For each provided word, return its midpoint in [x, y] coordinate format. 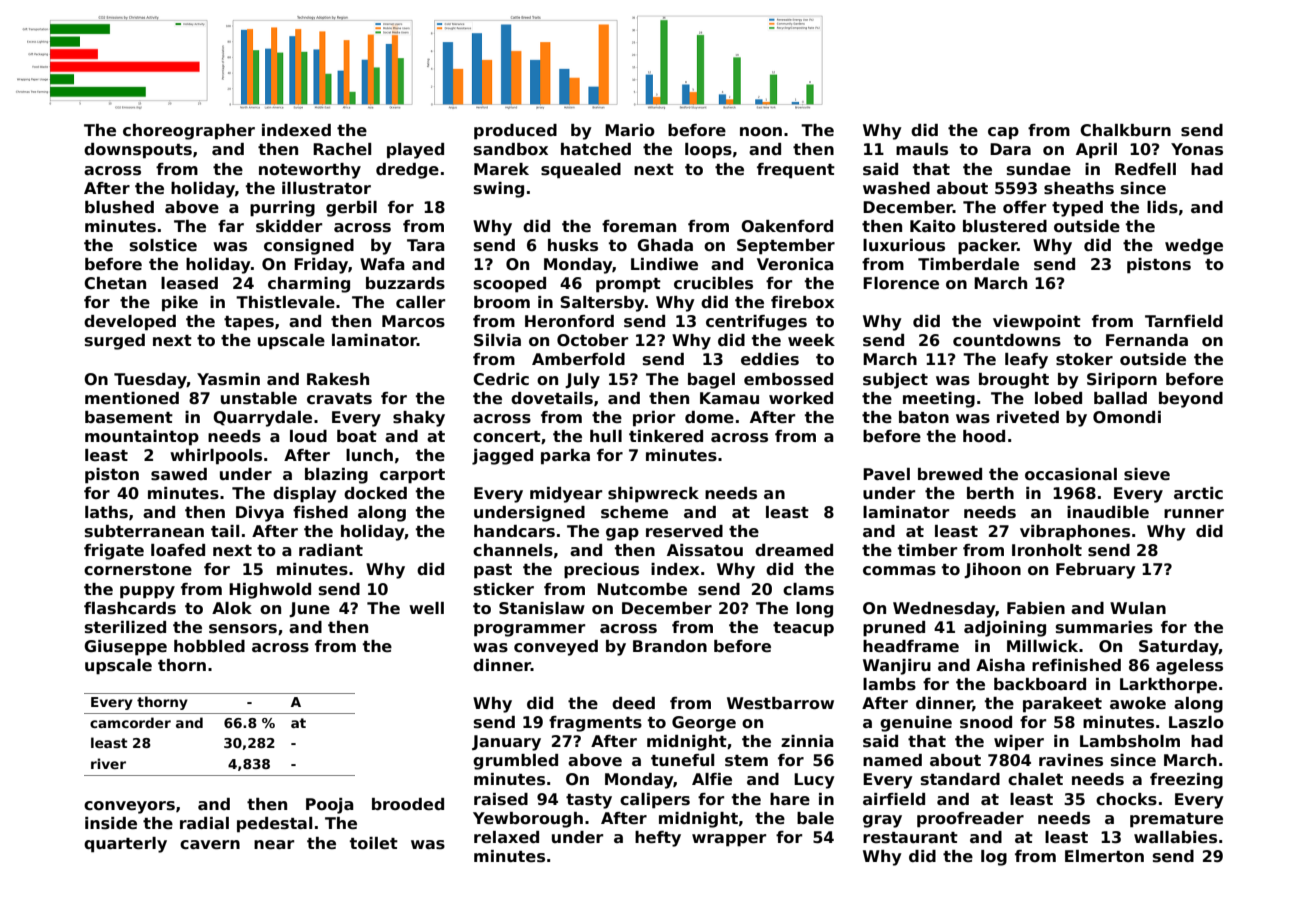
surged [115, 342]
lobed [1058, 398]
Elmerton [1104, 856]
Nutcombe [642, 589]
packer [988, 247]
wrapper [729, 840]
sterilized [125, 627]
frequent [796, 171]
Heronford [569, 321]
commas [899, 571]
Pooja [330, 806]
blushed [119, 207]
